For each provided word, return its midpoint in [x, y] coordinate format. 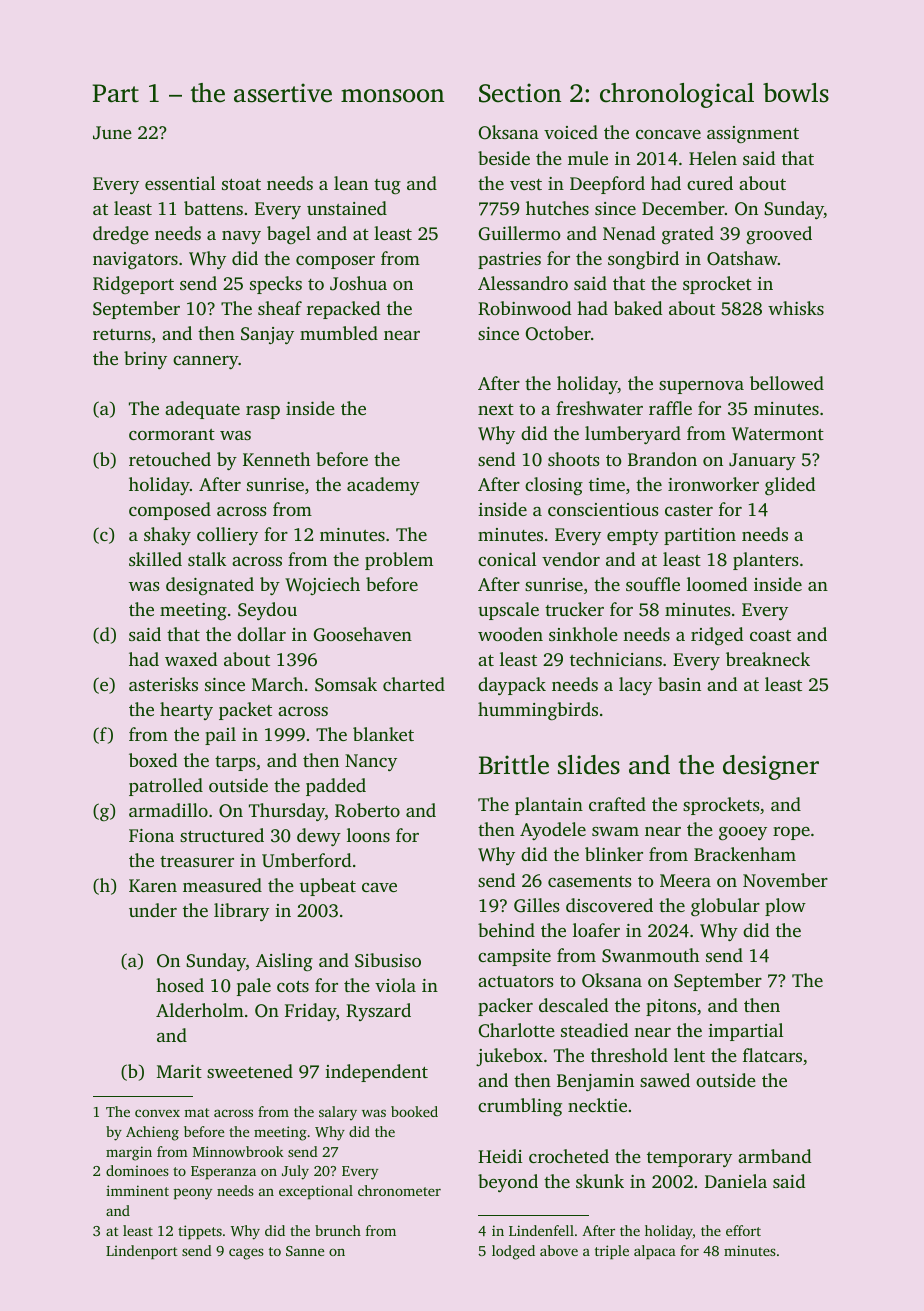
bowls [796, 93]
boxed [153, 760]
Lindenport [142, 1252]
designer [771, 767]
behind [506, 930]
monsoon [392, 96]
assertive [283, 93]
